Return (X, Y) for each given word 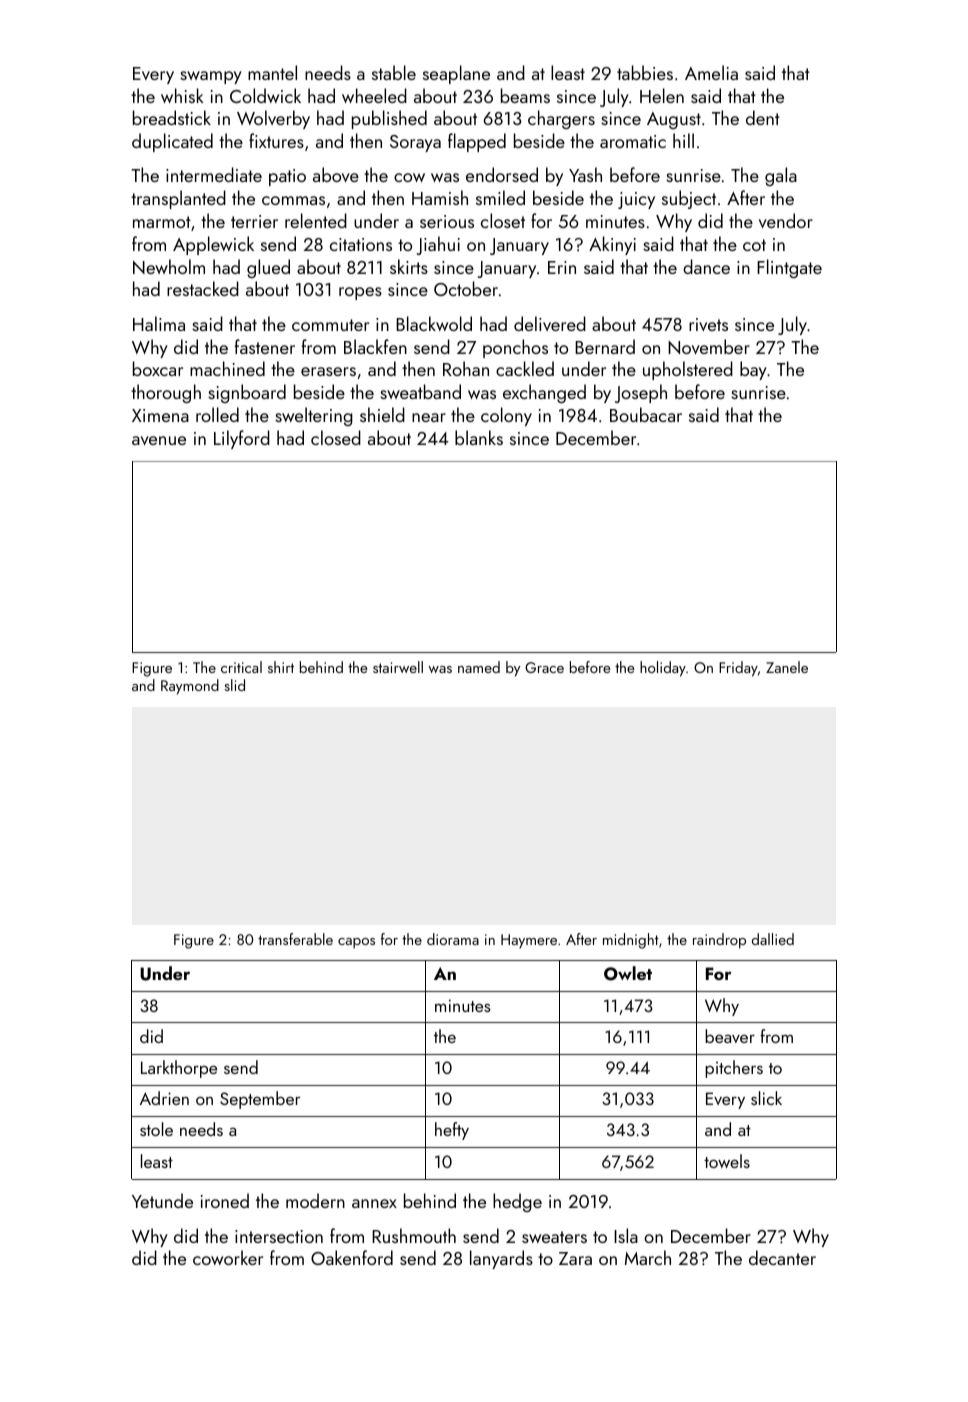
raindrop (719, 941)
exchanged (544, 393)
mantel (272, 72)
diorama (453, 939)
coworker (228, 1257)
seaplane (456, 74)
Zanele (787, 667)
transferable (295, 939)
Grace (544, 667)
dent (763, 117)
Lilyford (242, 439)
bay (753, 370)
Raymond (190, 687)
